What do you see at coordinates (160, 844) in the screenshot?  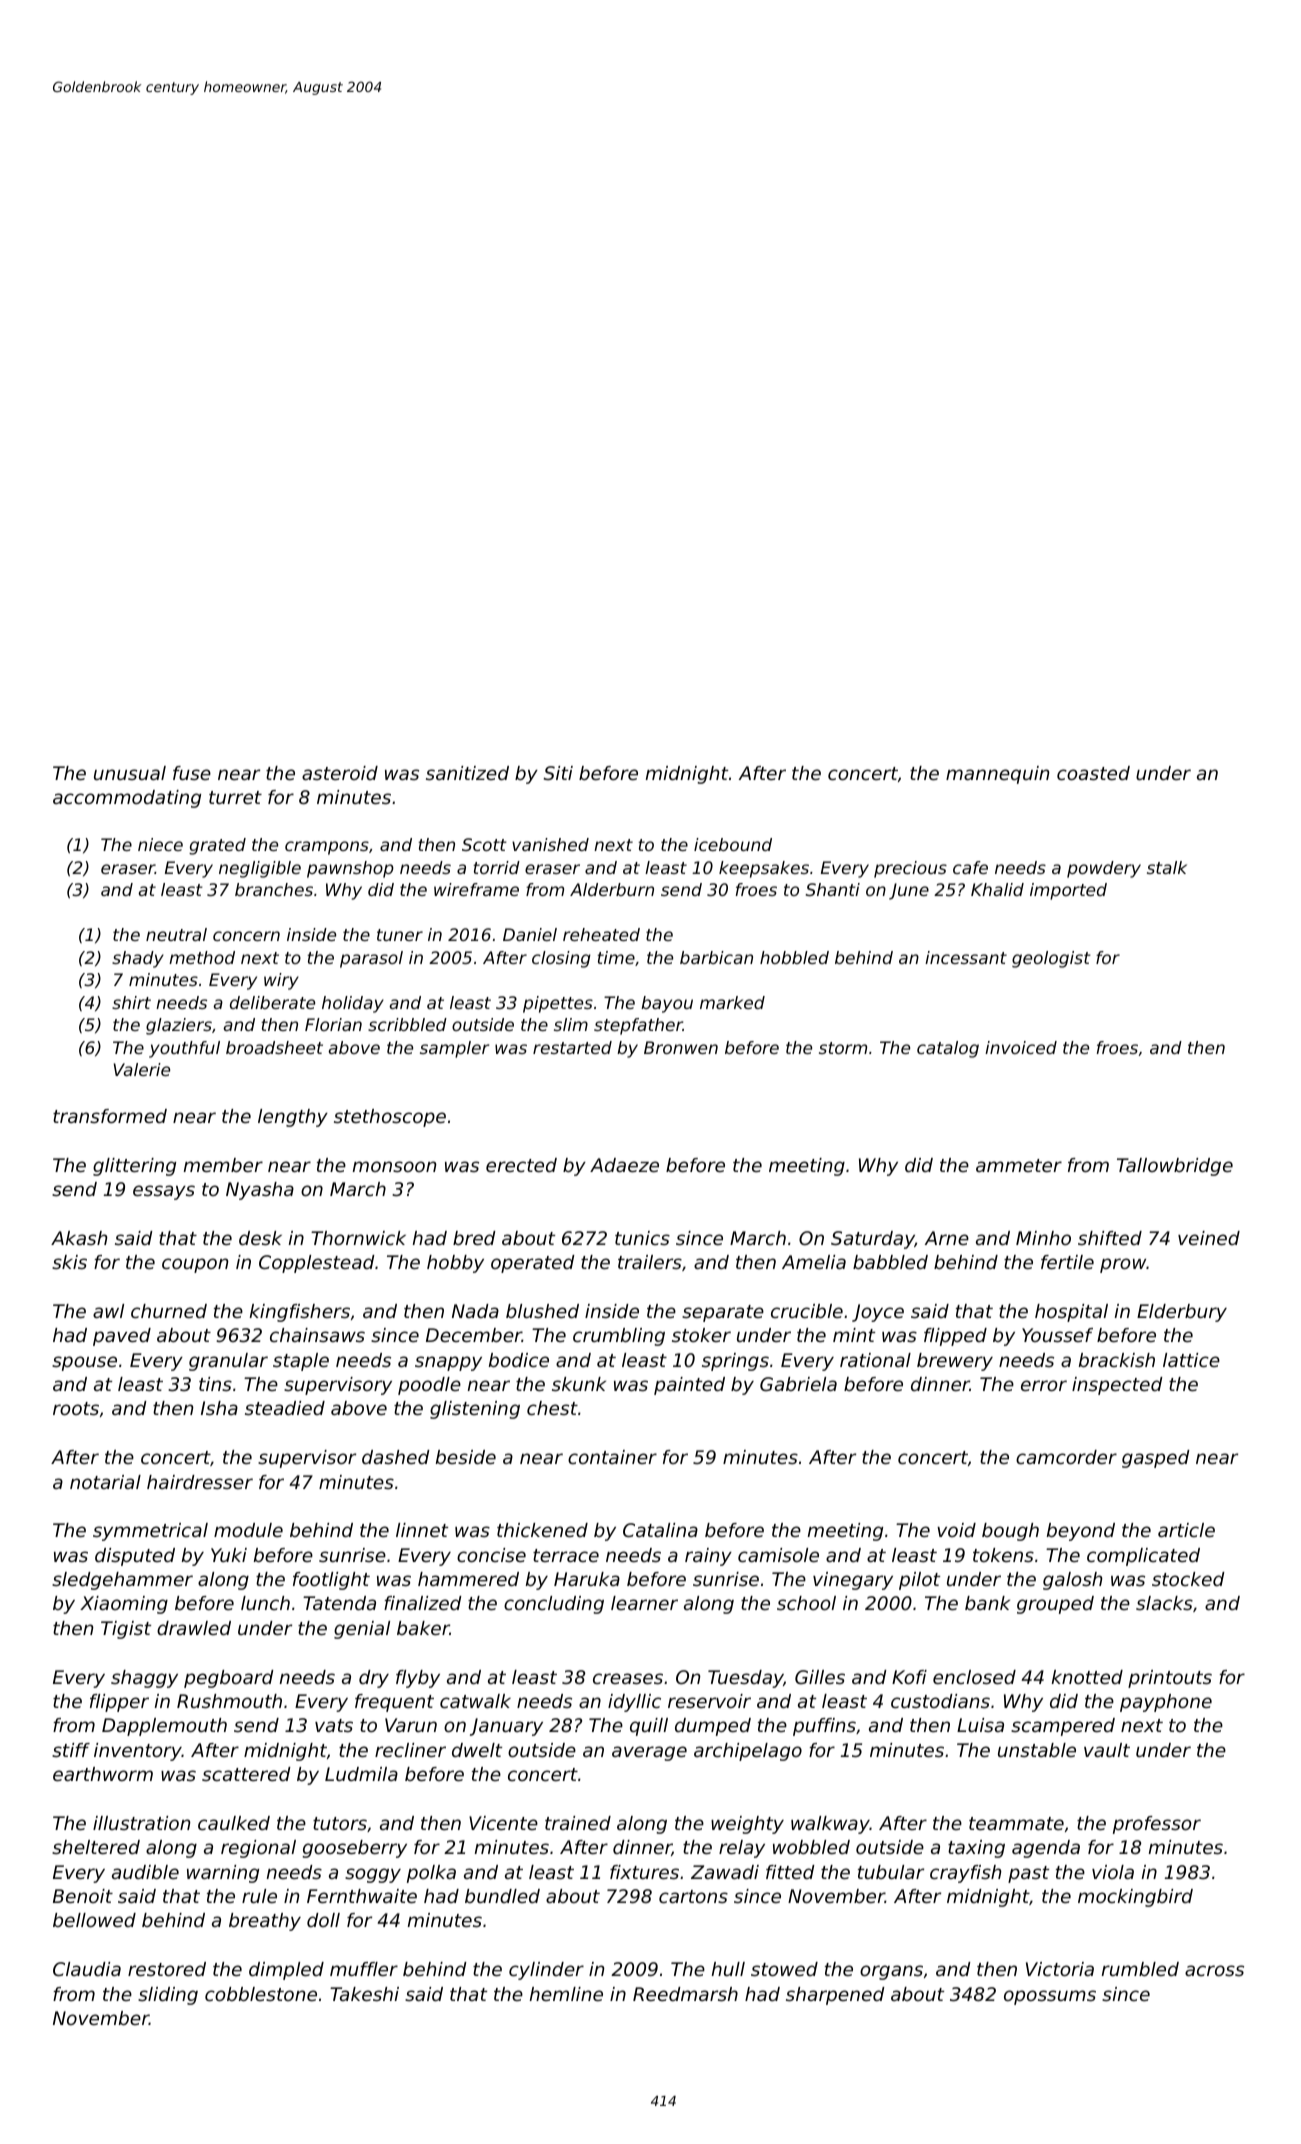 I see `niece` at bounding box center [160, 844].
